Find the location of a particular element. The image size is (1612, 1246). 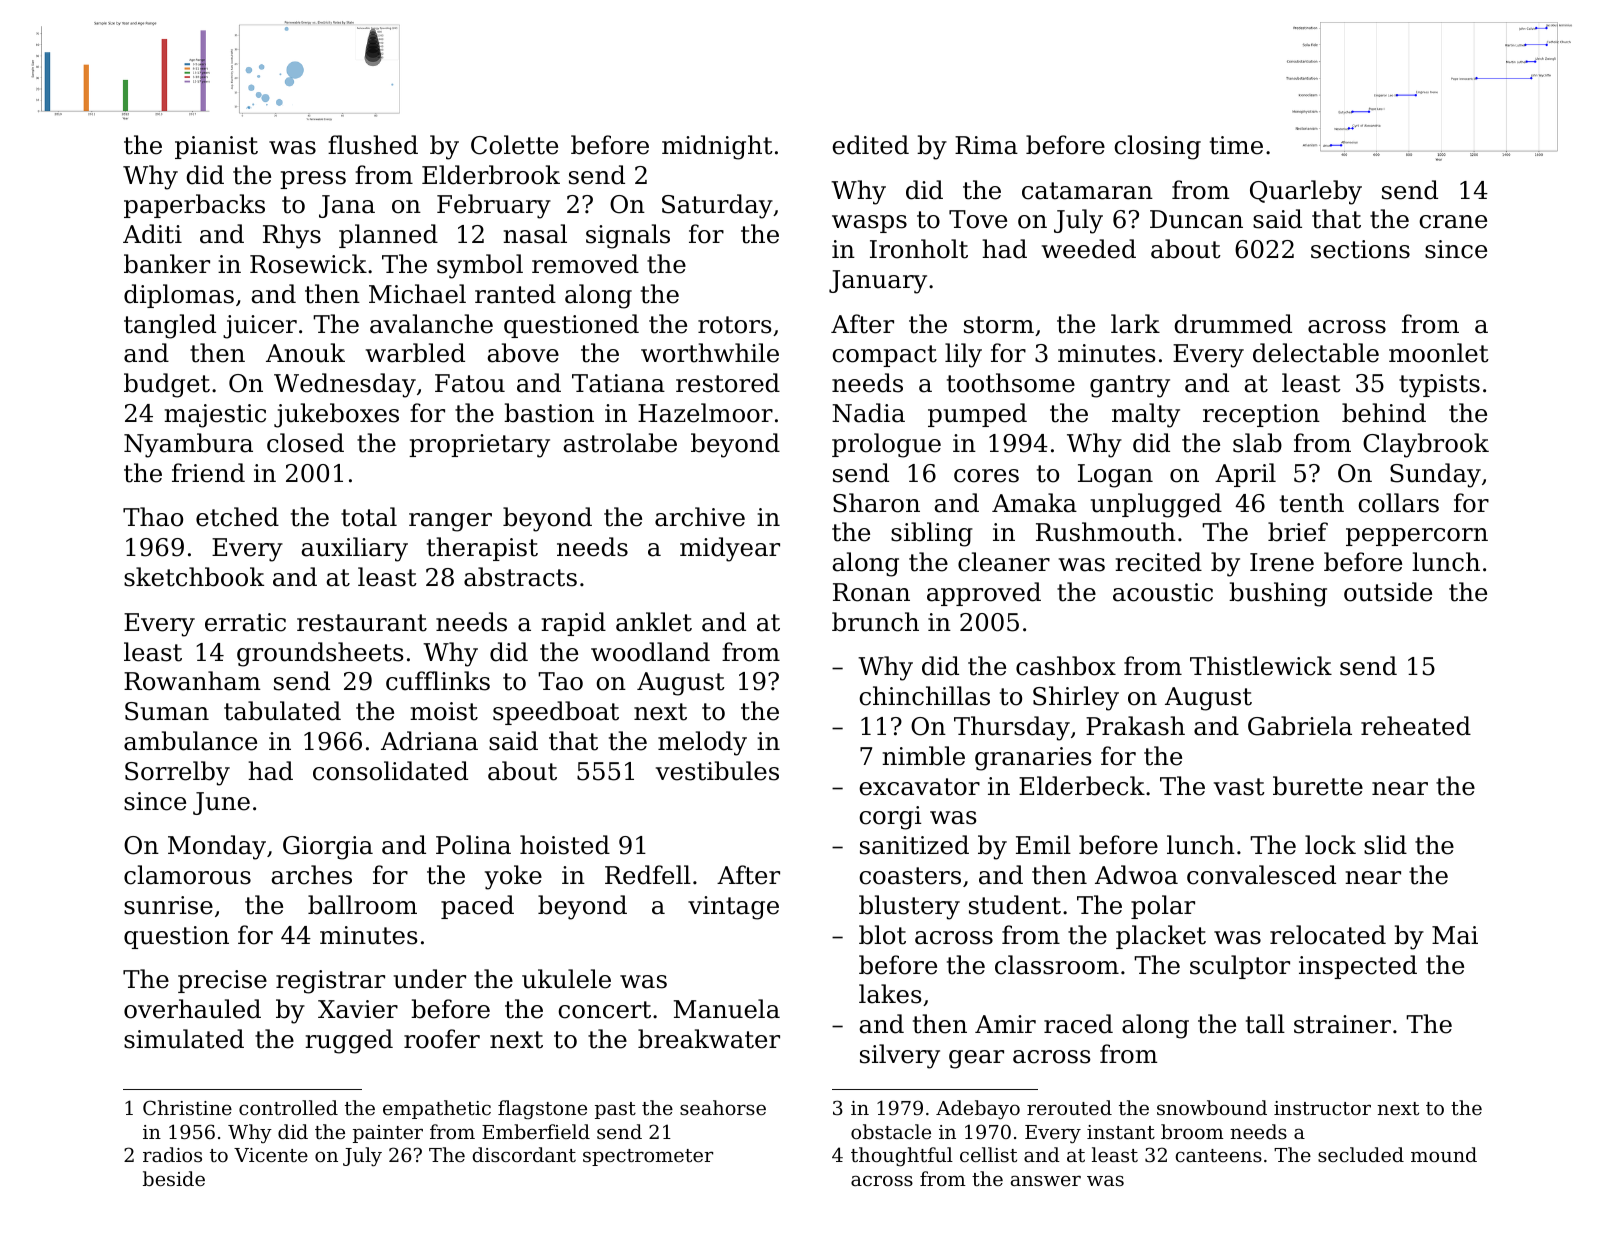

sunrise is located at coordinates (168, 905).
